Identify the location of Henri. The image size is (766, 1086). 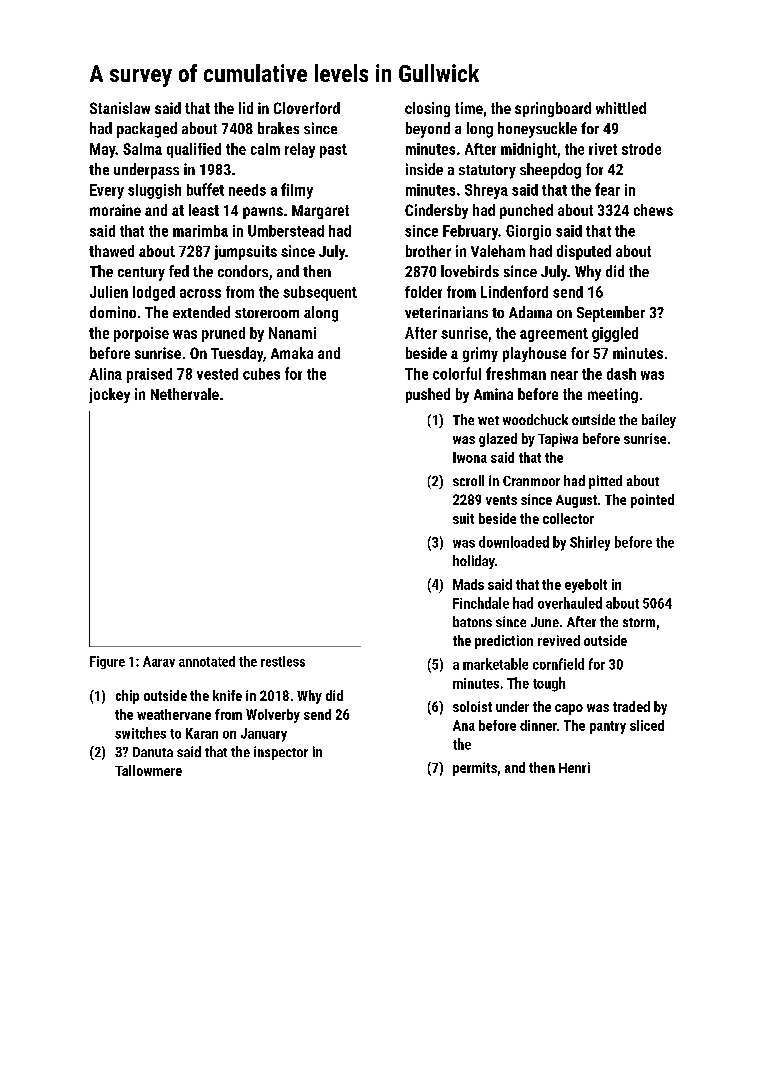
(574, 767).
